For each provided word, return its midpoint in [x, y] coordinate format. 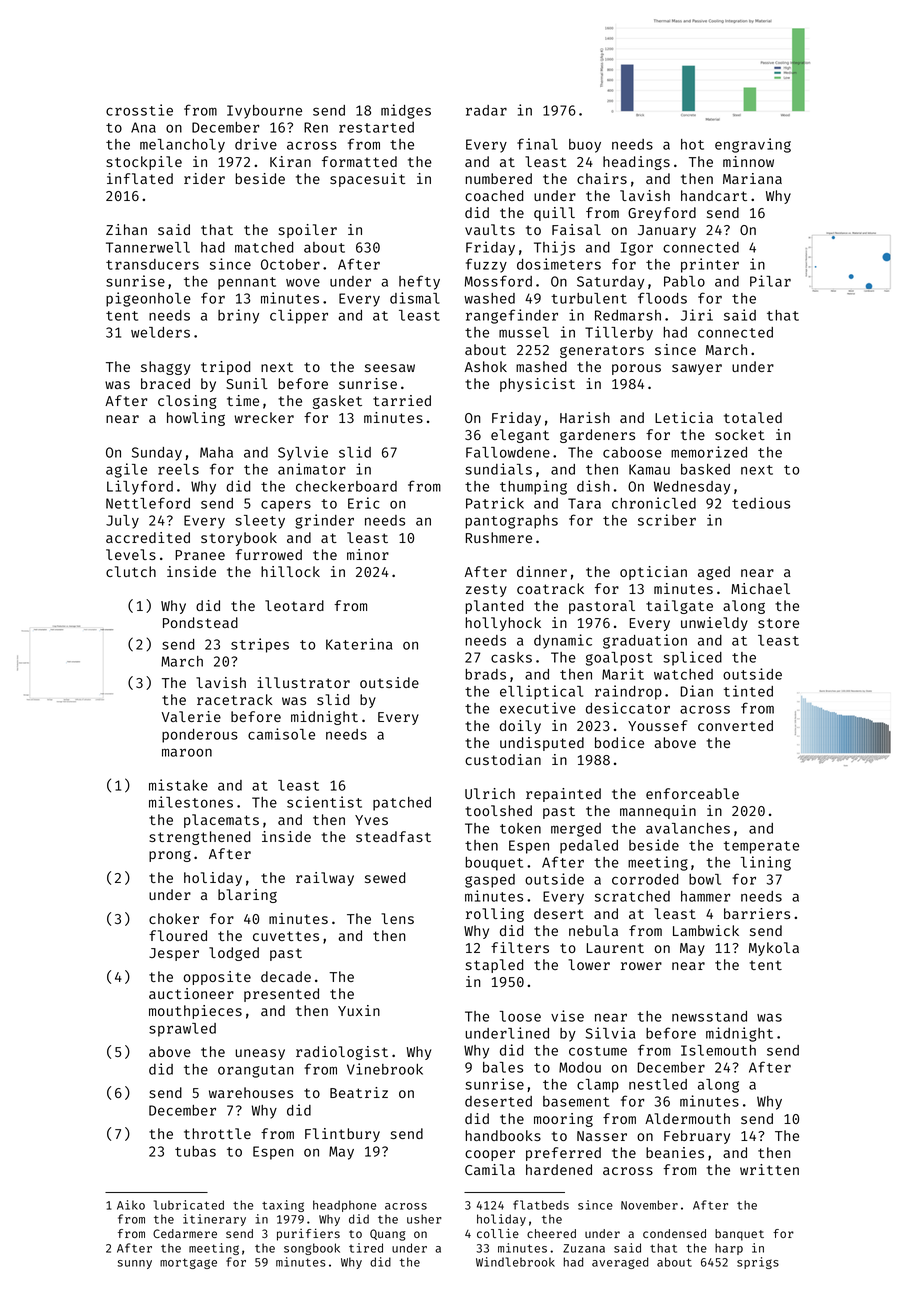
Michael [760, 588]
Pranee [200, 555]
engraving [753, 145]
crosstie [139, 110]
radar [486, 110]
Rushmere [499, 537]
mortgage [188, 1263]
